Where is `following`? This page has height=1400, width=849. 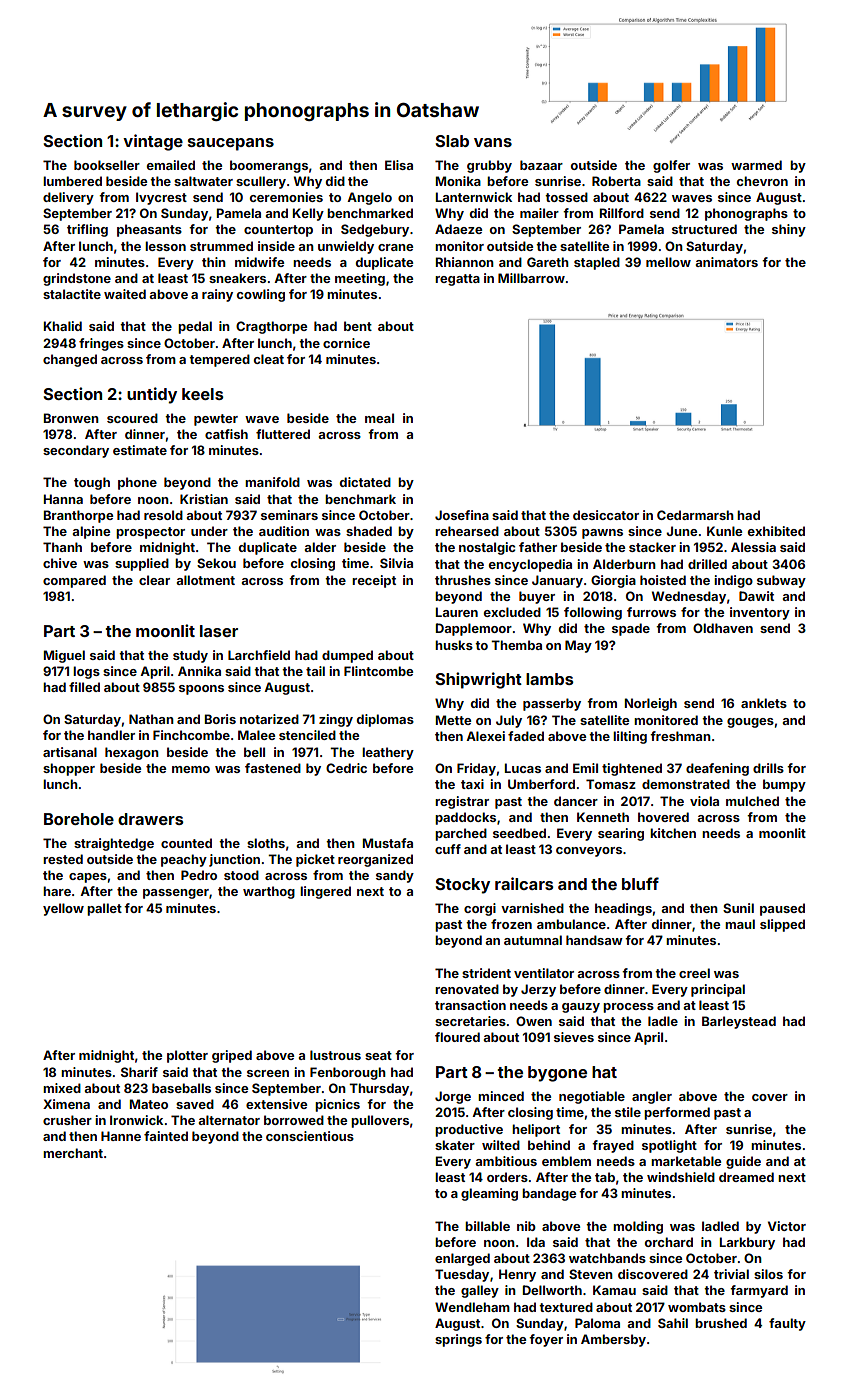
following is located at coordinates (593, 613).
